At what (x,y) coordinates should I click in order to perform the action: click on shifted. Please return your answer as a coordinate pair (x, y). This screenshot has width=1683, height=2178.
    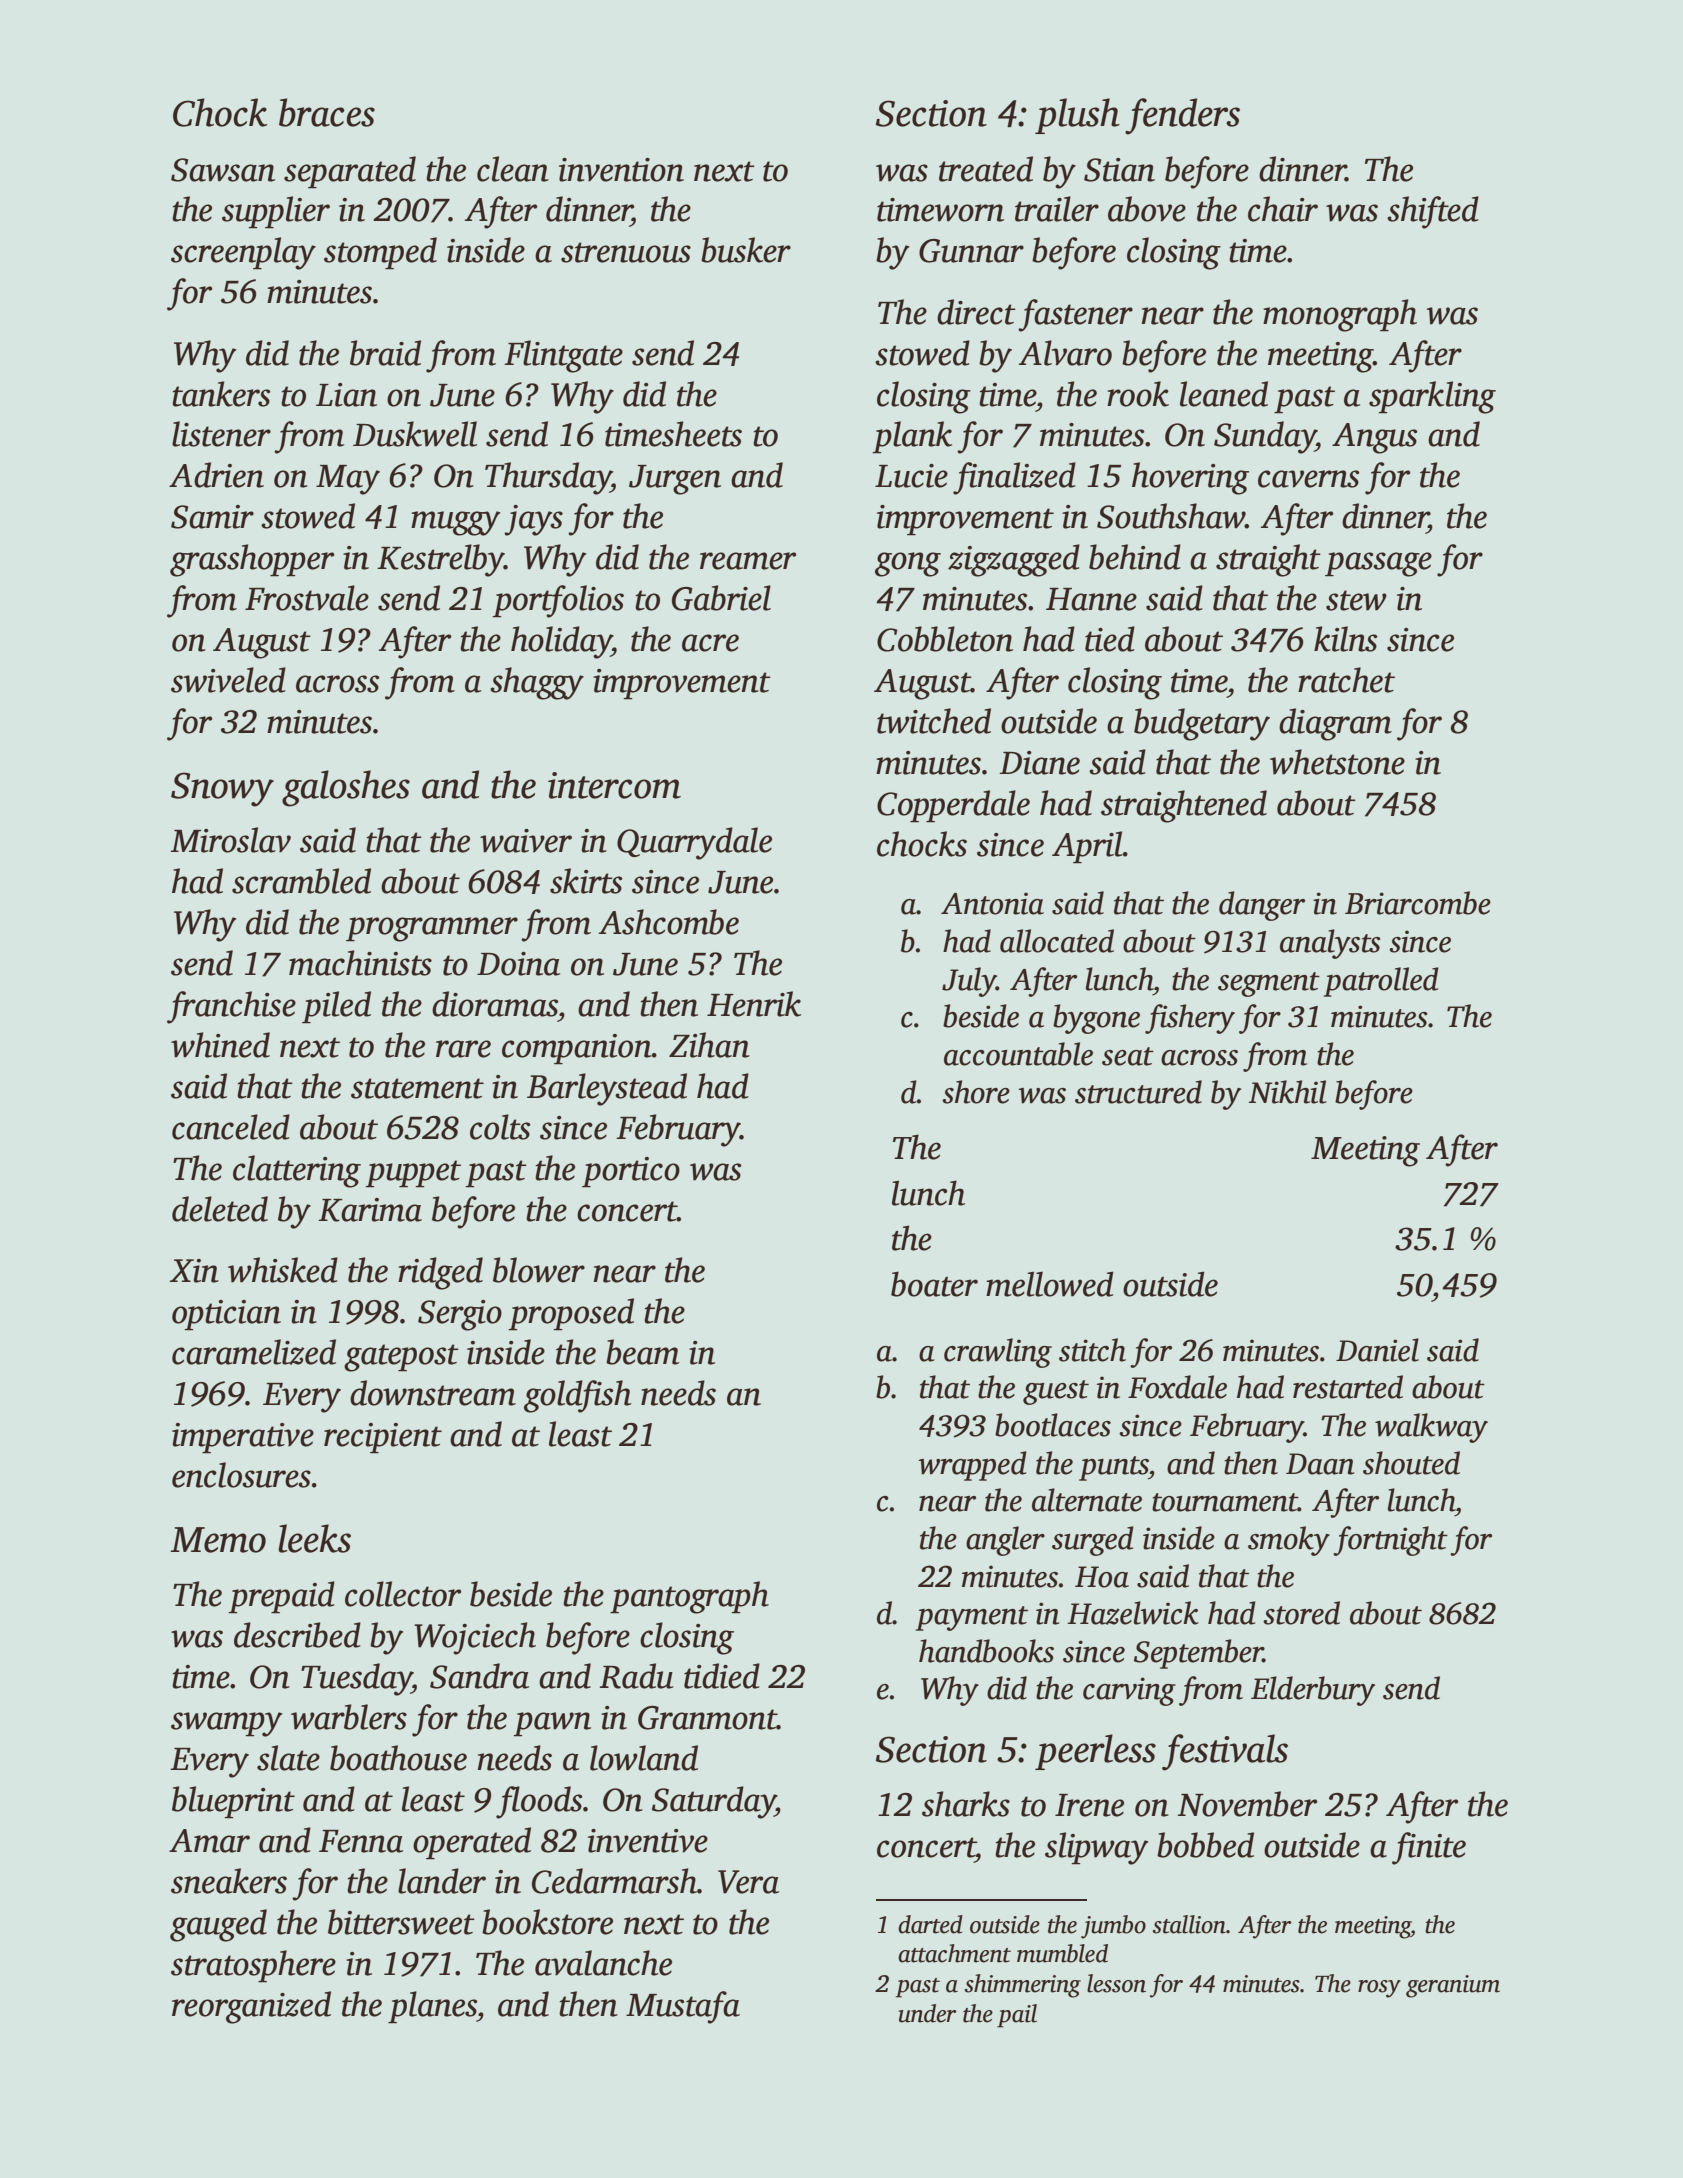
    Looking at the image, I should click on (1433, 212).
